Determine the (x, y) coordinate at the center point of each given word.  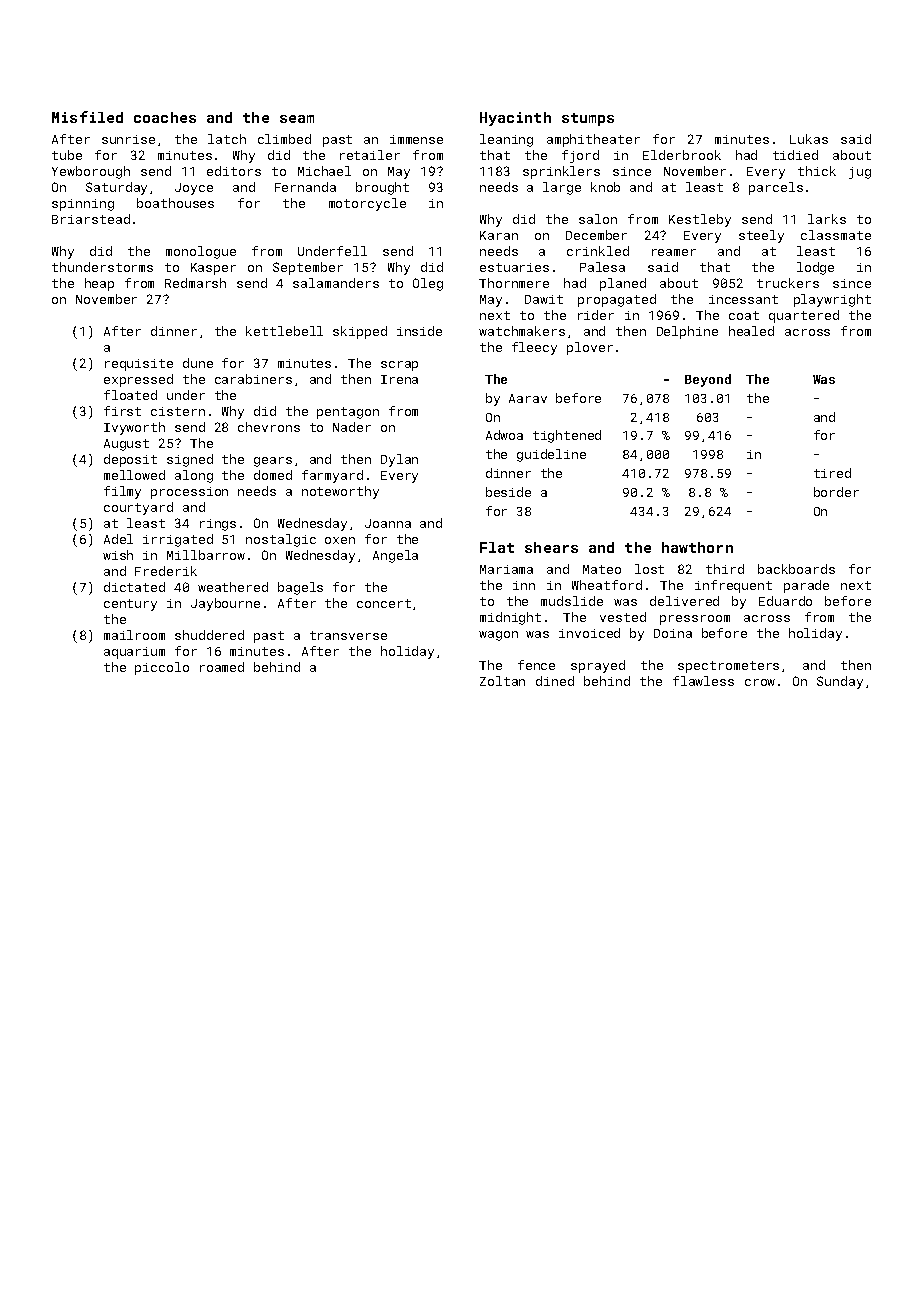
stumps (588, 119)
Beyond (708, 380)
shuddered (209, 635)
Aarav (528, 398)
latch (227, 139)
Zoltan (502, 681)
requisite (139, 365)
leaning (506, 140)
